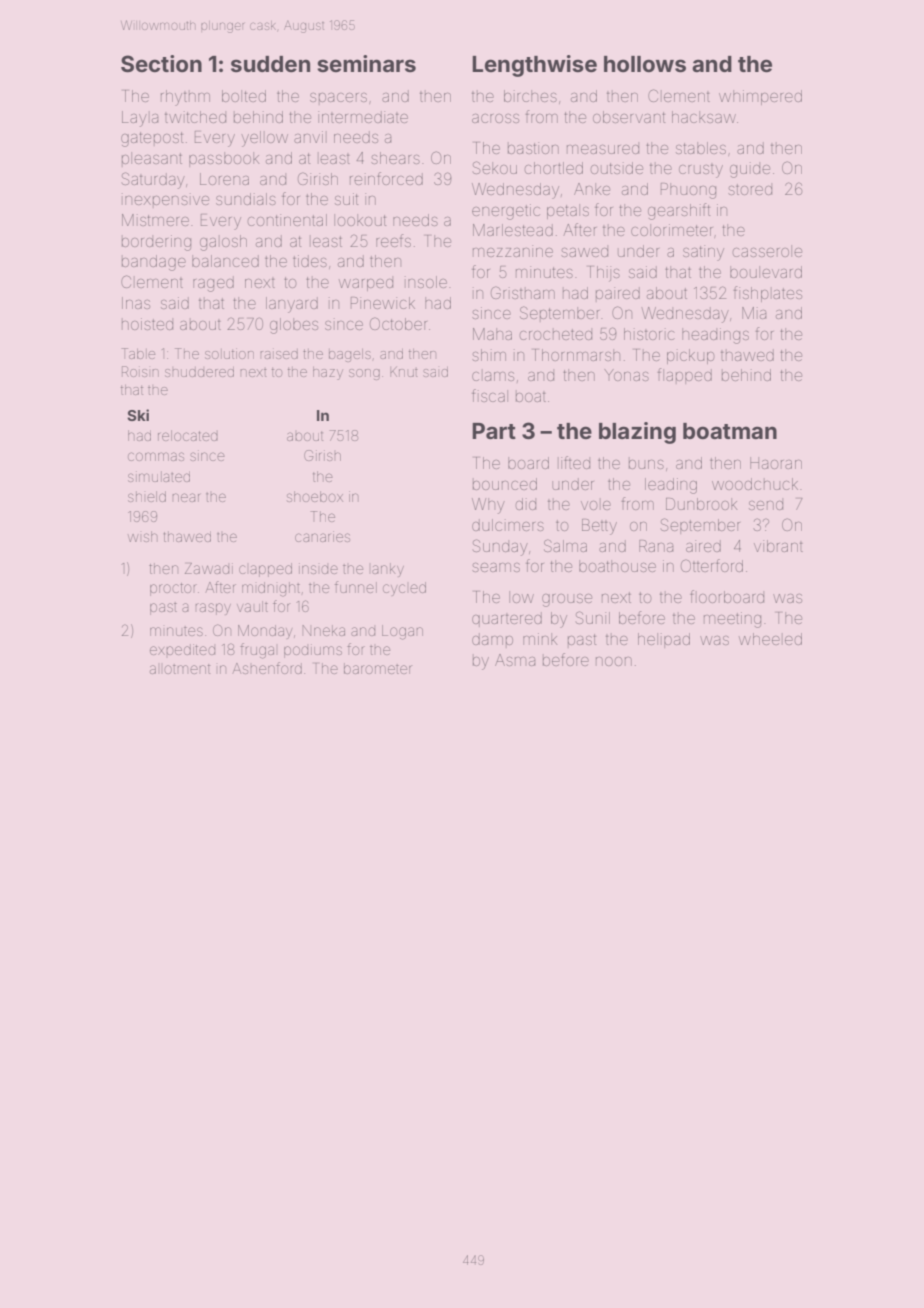 The width and height of the page is (924, 1308). I want to click on vault, so click(252, 606).
